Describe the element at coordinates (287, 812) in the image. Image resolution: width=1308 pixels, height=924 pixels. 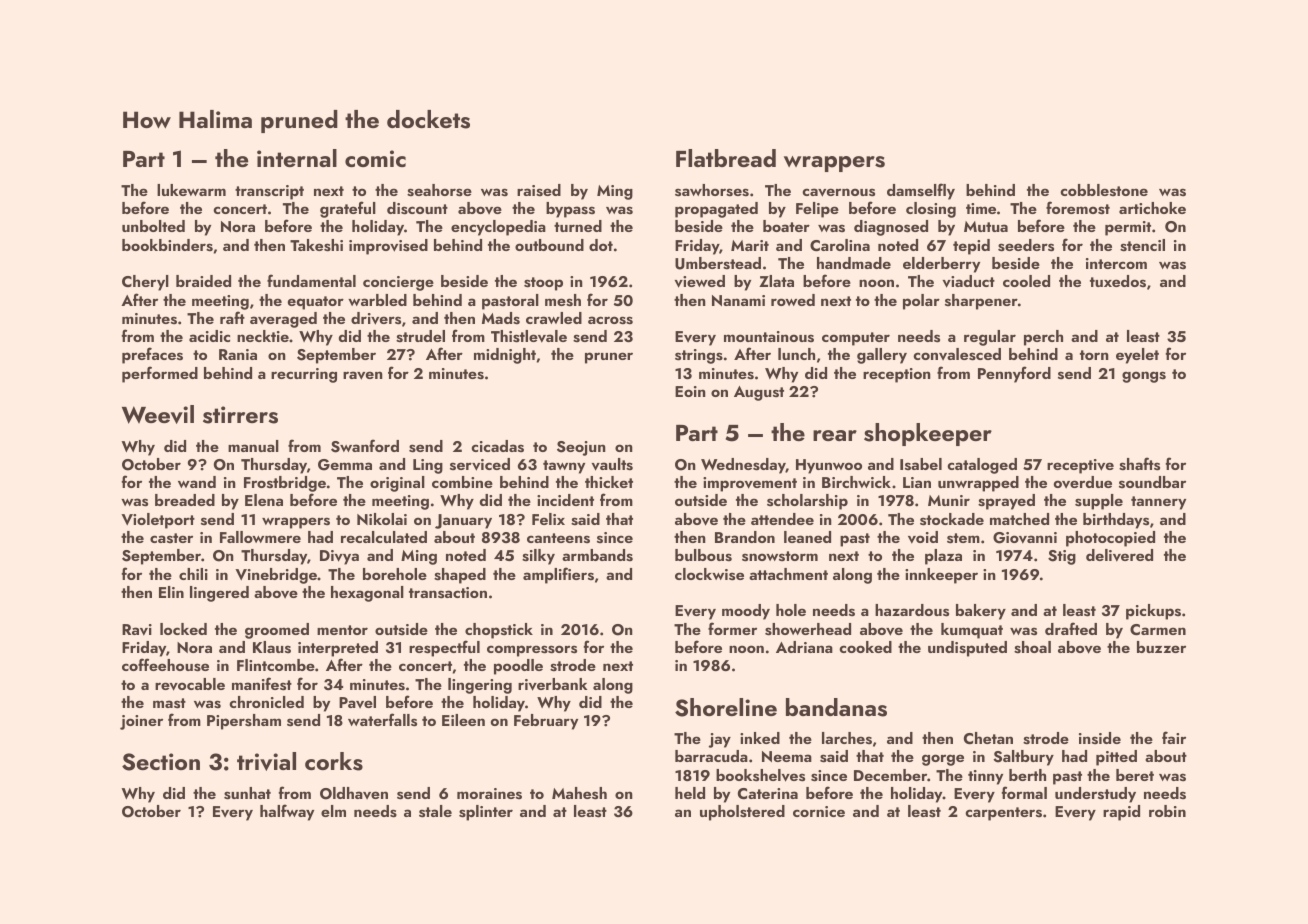
I see `halfway` at that location.
